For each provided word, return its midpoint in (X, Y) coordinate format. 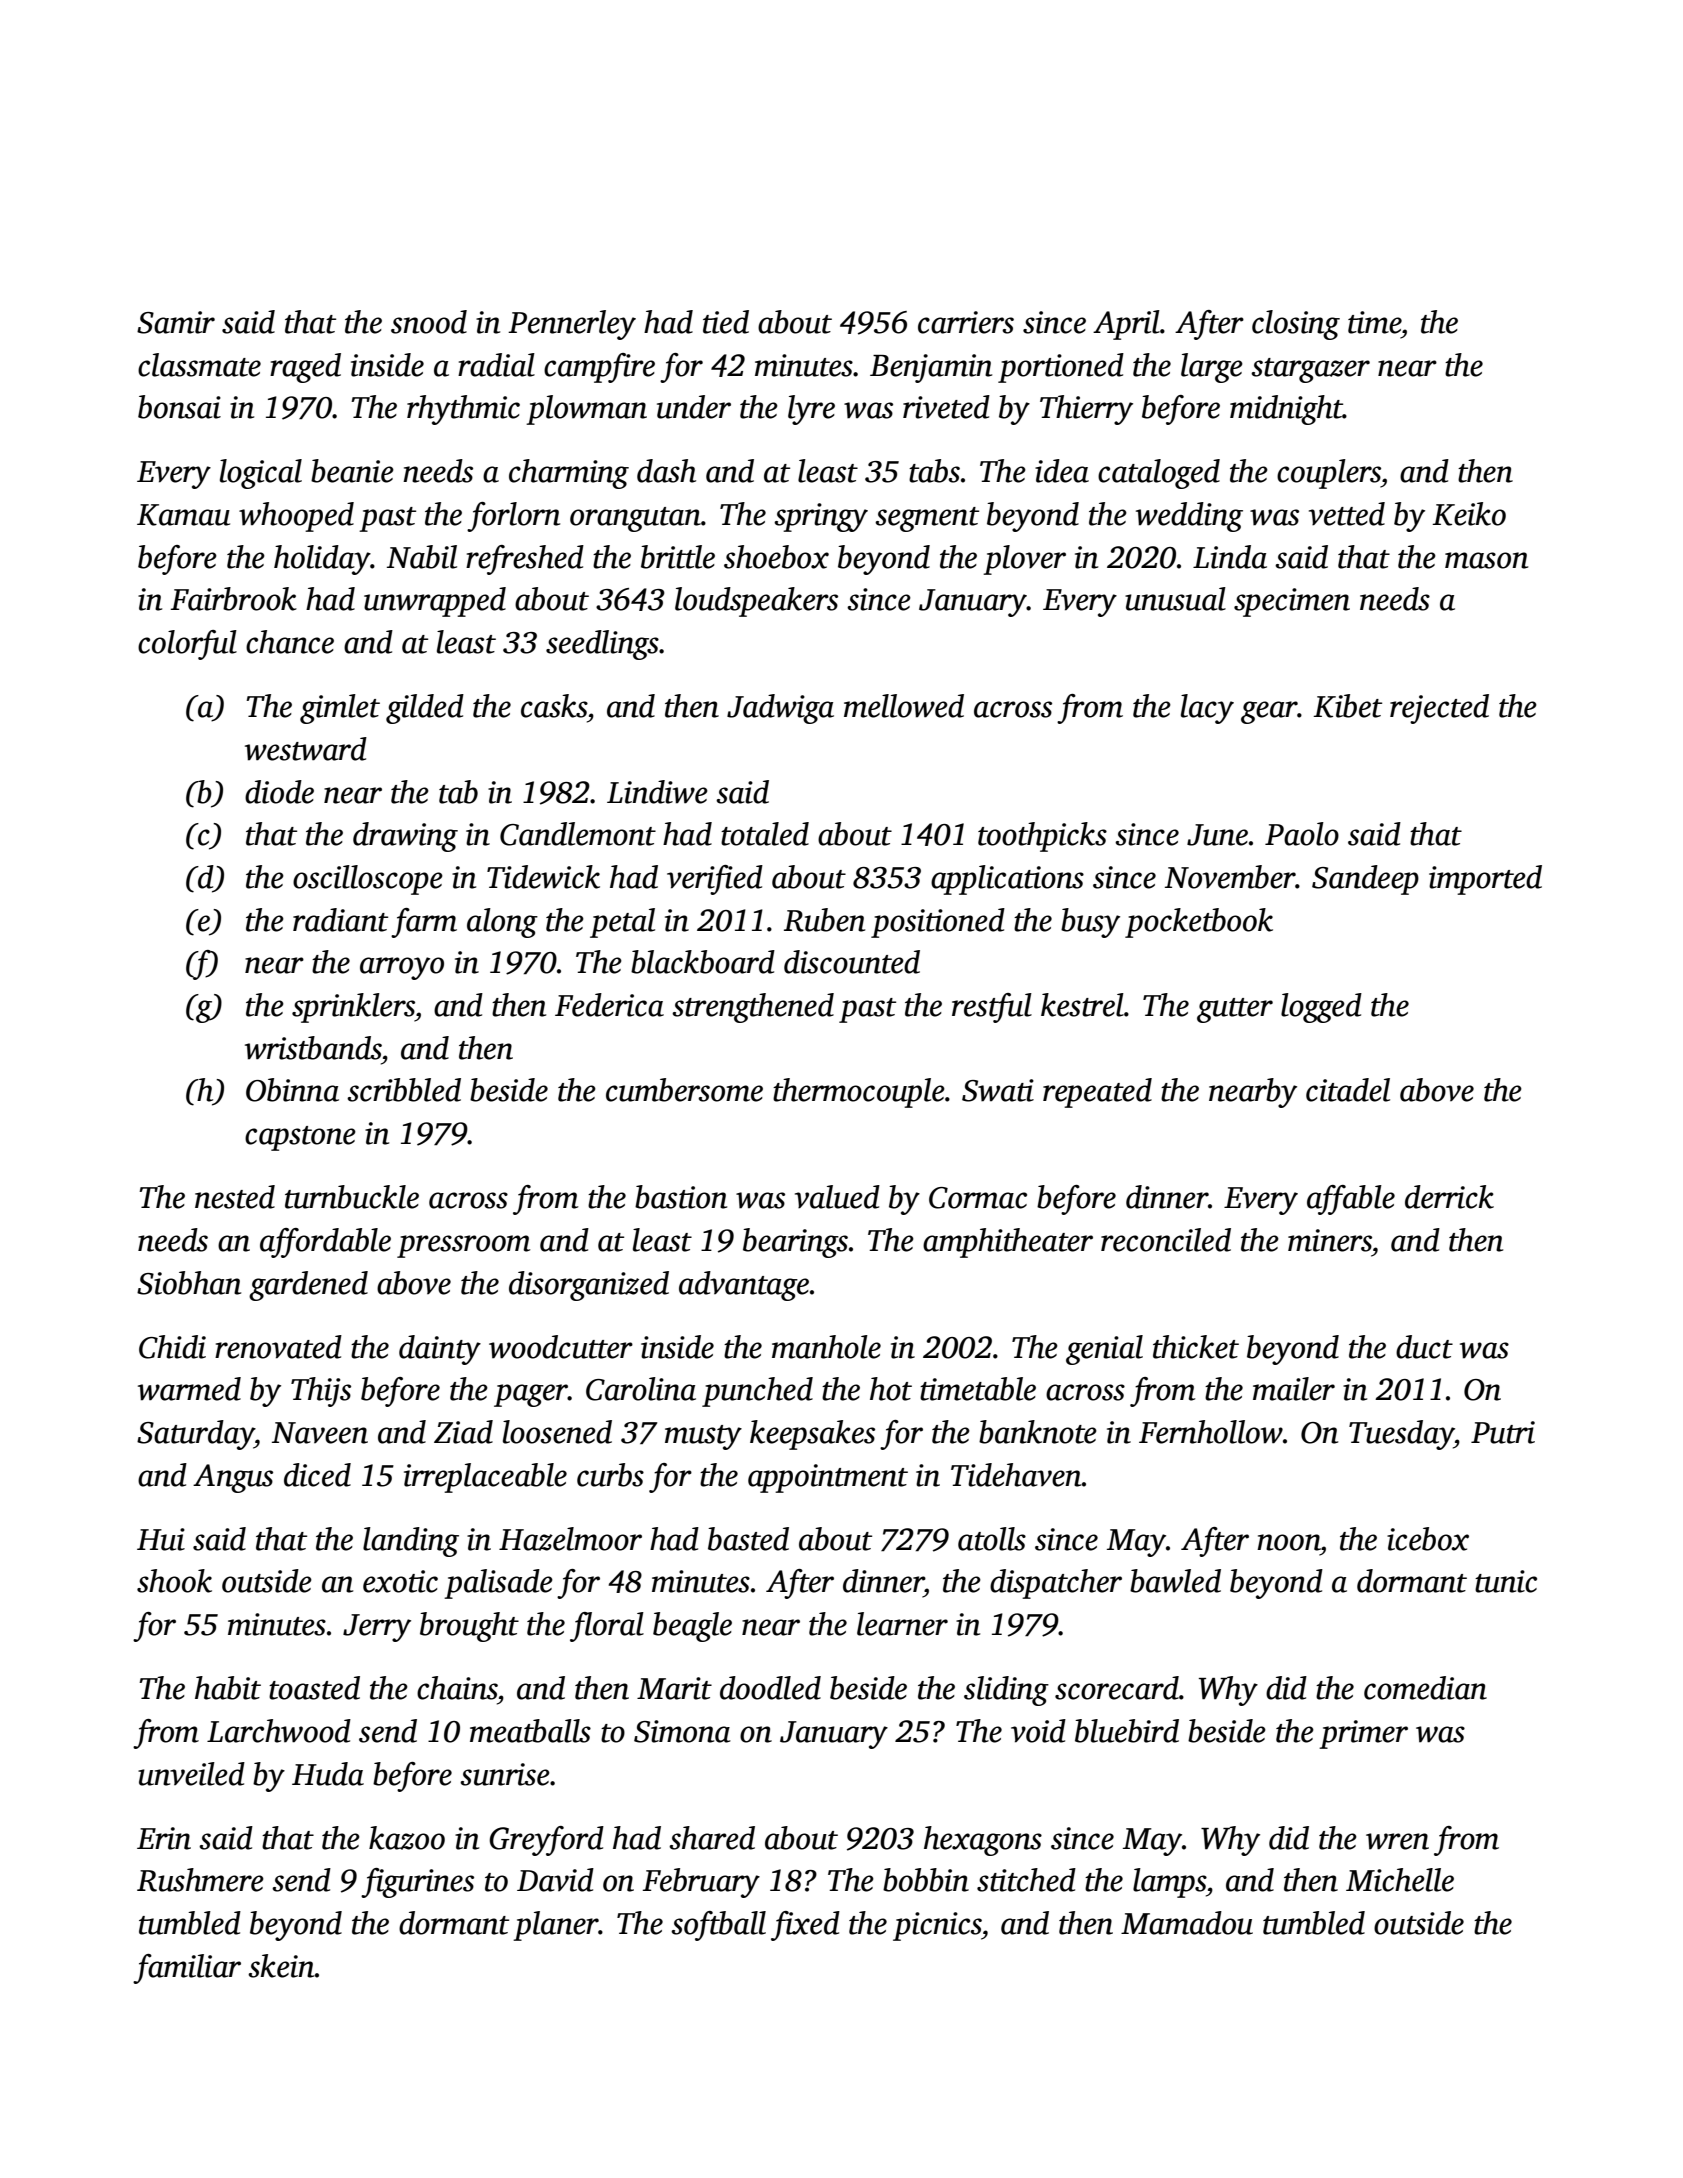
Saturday (195, 1435)
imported (1485, 880)
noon (1288, 1542)
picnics (937, 1926)
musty (703, 1437)
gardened (308, 1286)
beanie (352, 471)
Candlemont (578, 834)
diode (279, 792)
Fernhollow (1211, 1432)
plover (1024, 560)
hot (891, 1389)
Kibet (1347, 706)
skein (281, 1966)
